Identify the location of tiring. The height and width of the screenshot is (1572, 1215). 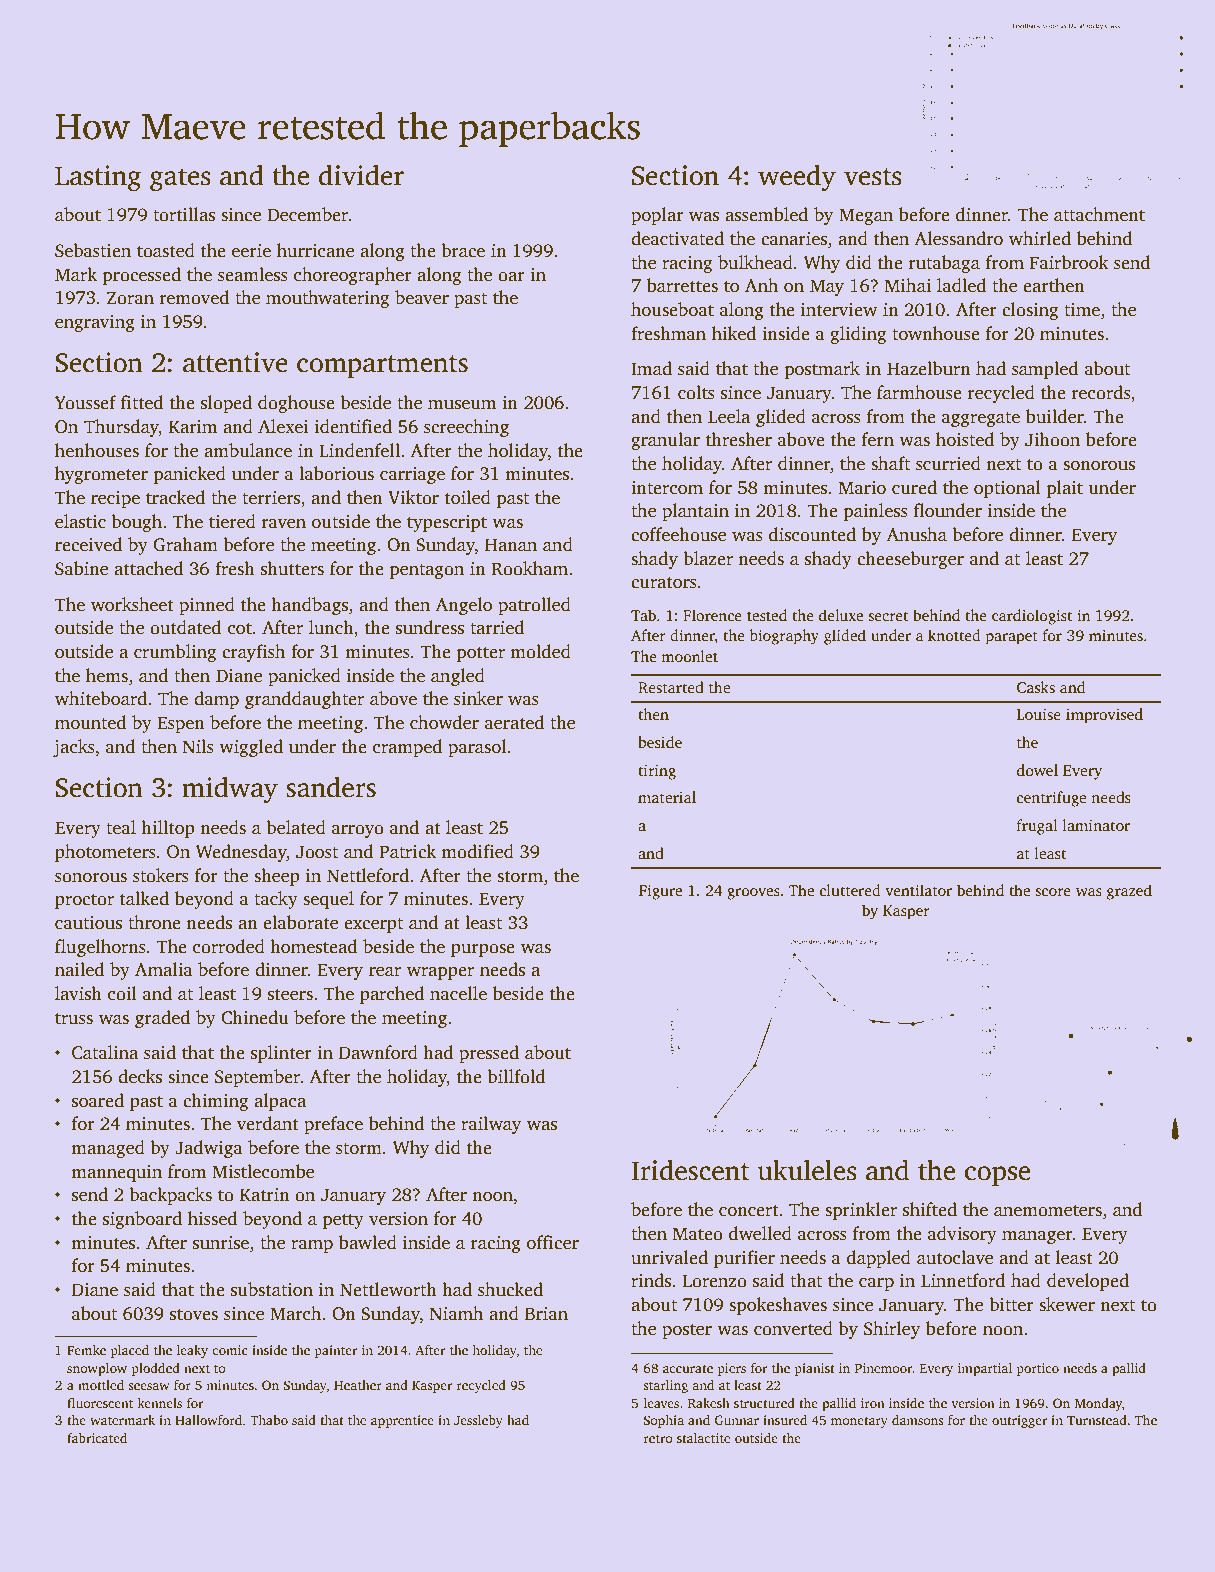
(657, 772).
